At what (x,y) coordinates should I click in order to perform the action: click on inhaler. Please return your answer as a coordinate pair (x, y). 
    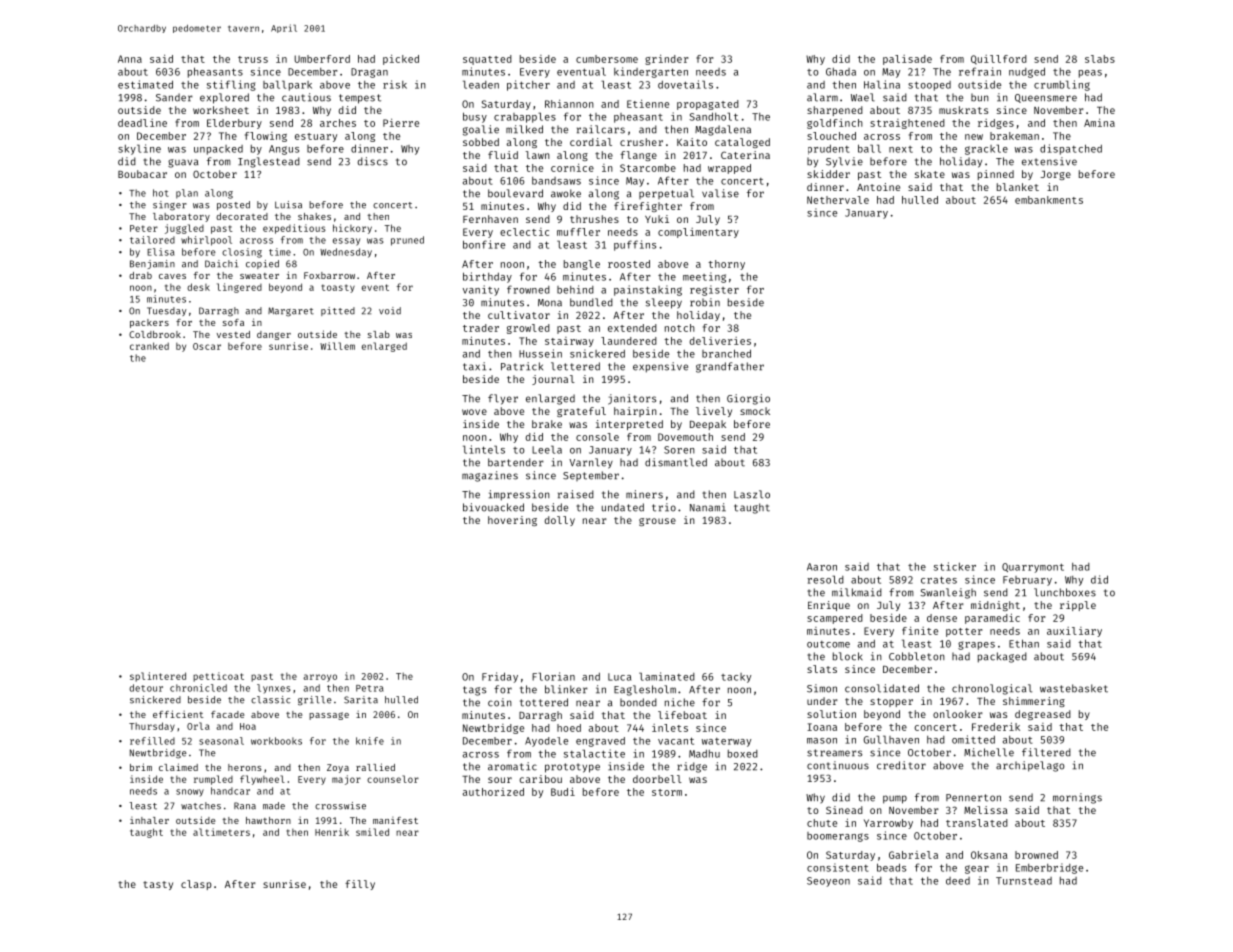
    Looking at the image, I should click on (149, 820).
